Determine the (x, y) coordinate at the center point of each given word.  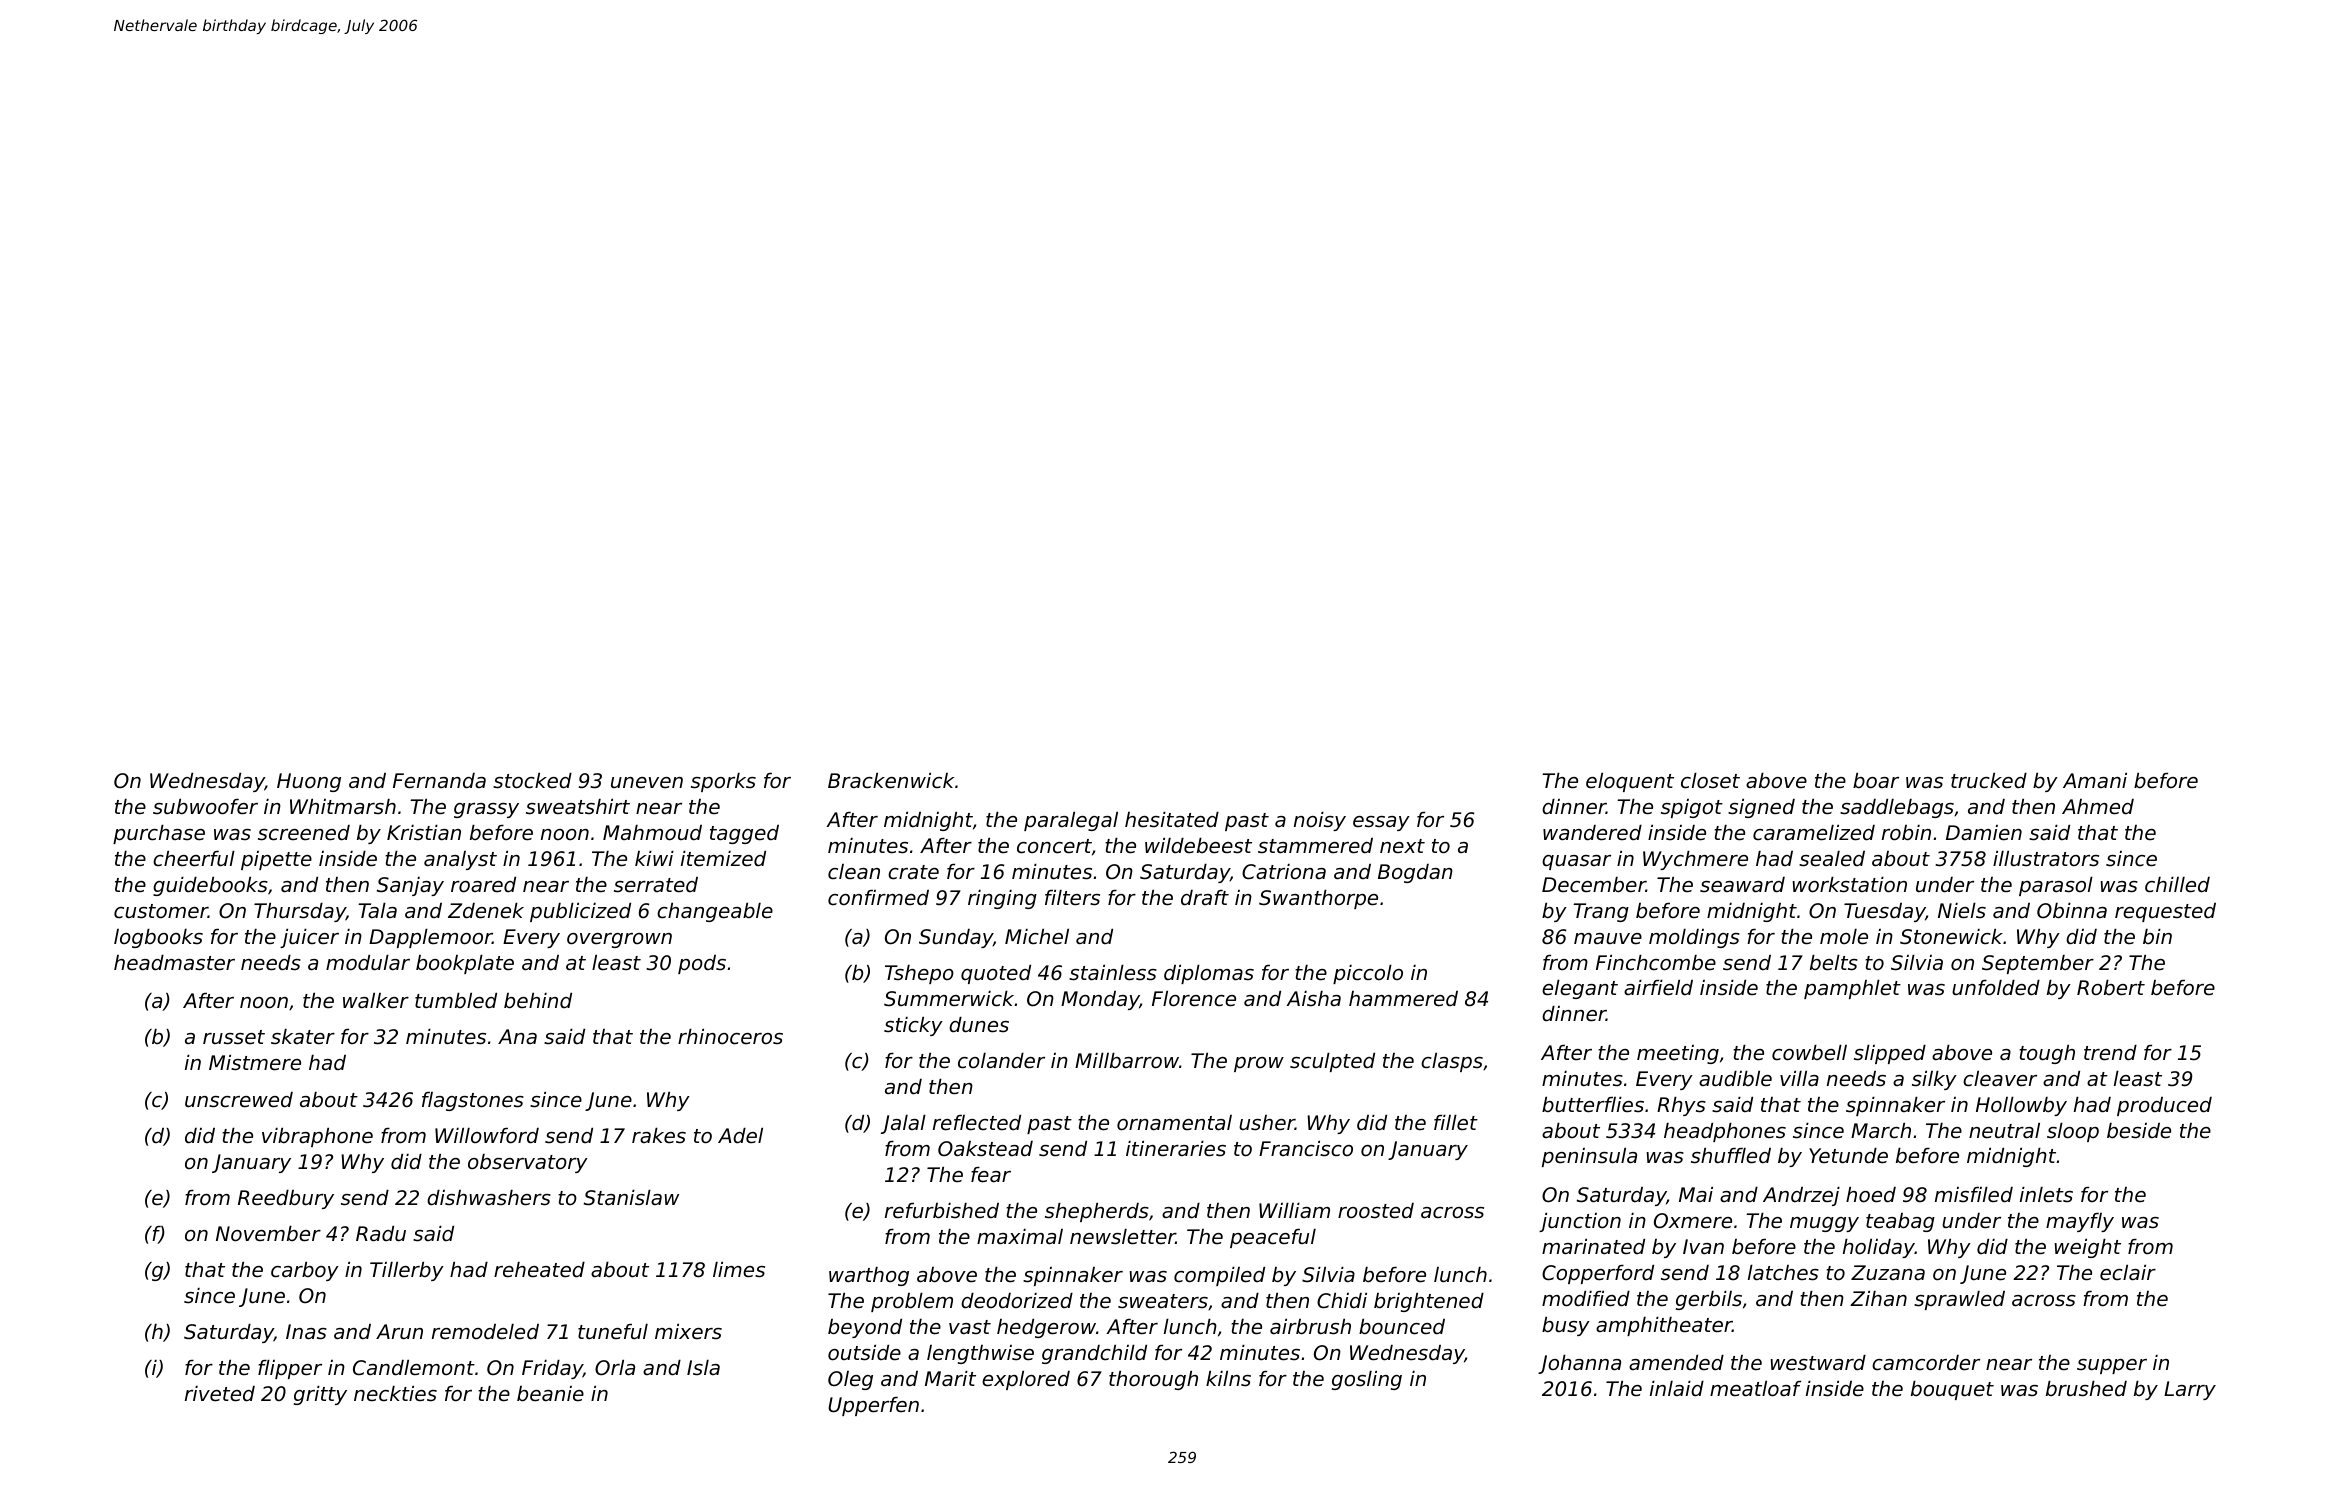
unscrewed (239, 1100)
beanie (550, 1394)
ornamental (1174, 1123)
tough (2047, 1054)
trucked (1989, 781)
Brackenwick (891, 781)
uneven (647, 783)
